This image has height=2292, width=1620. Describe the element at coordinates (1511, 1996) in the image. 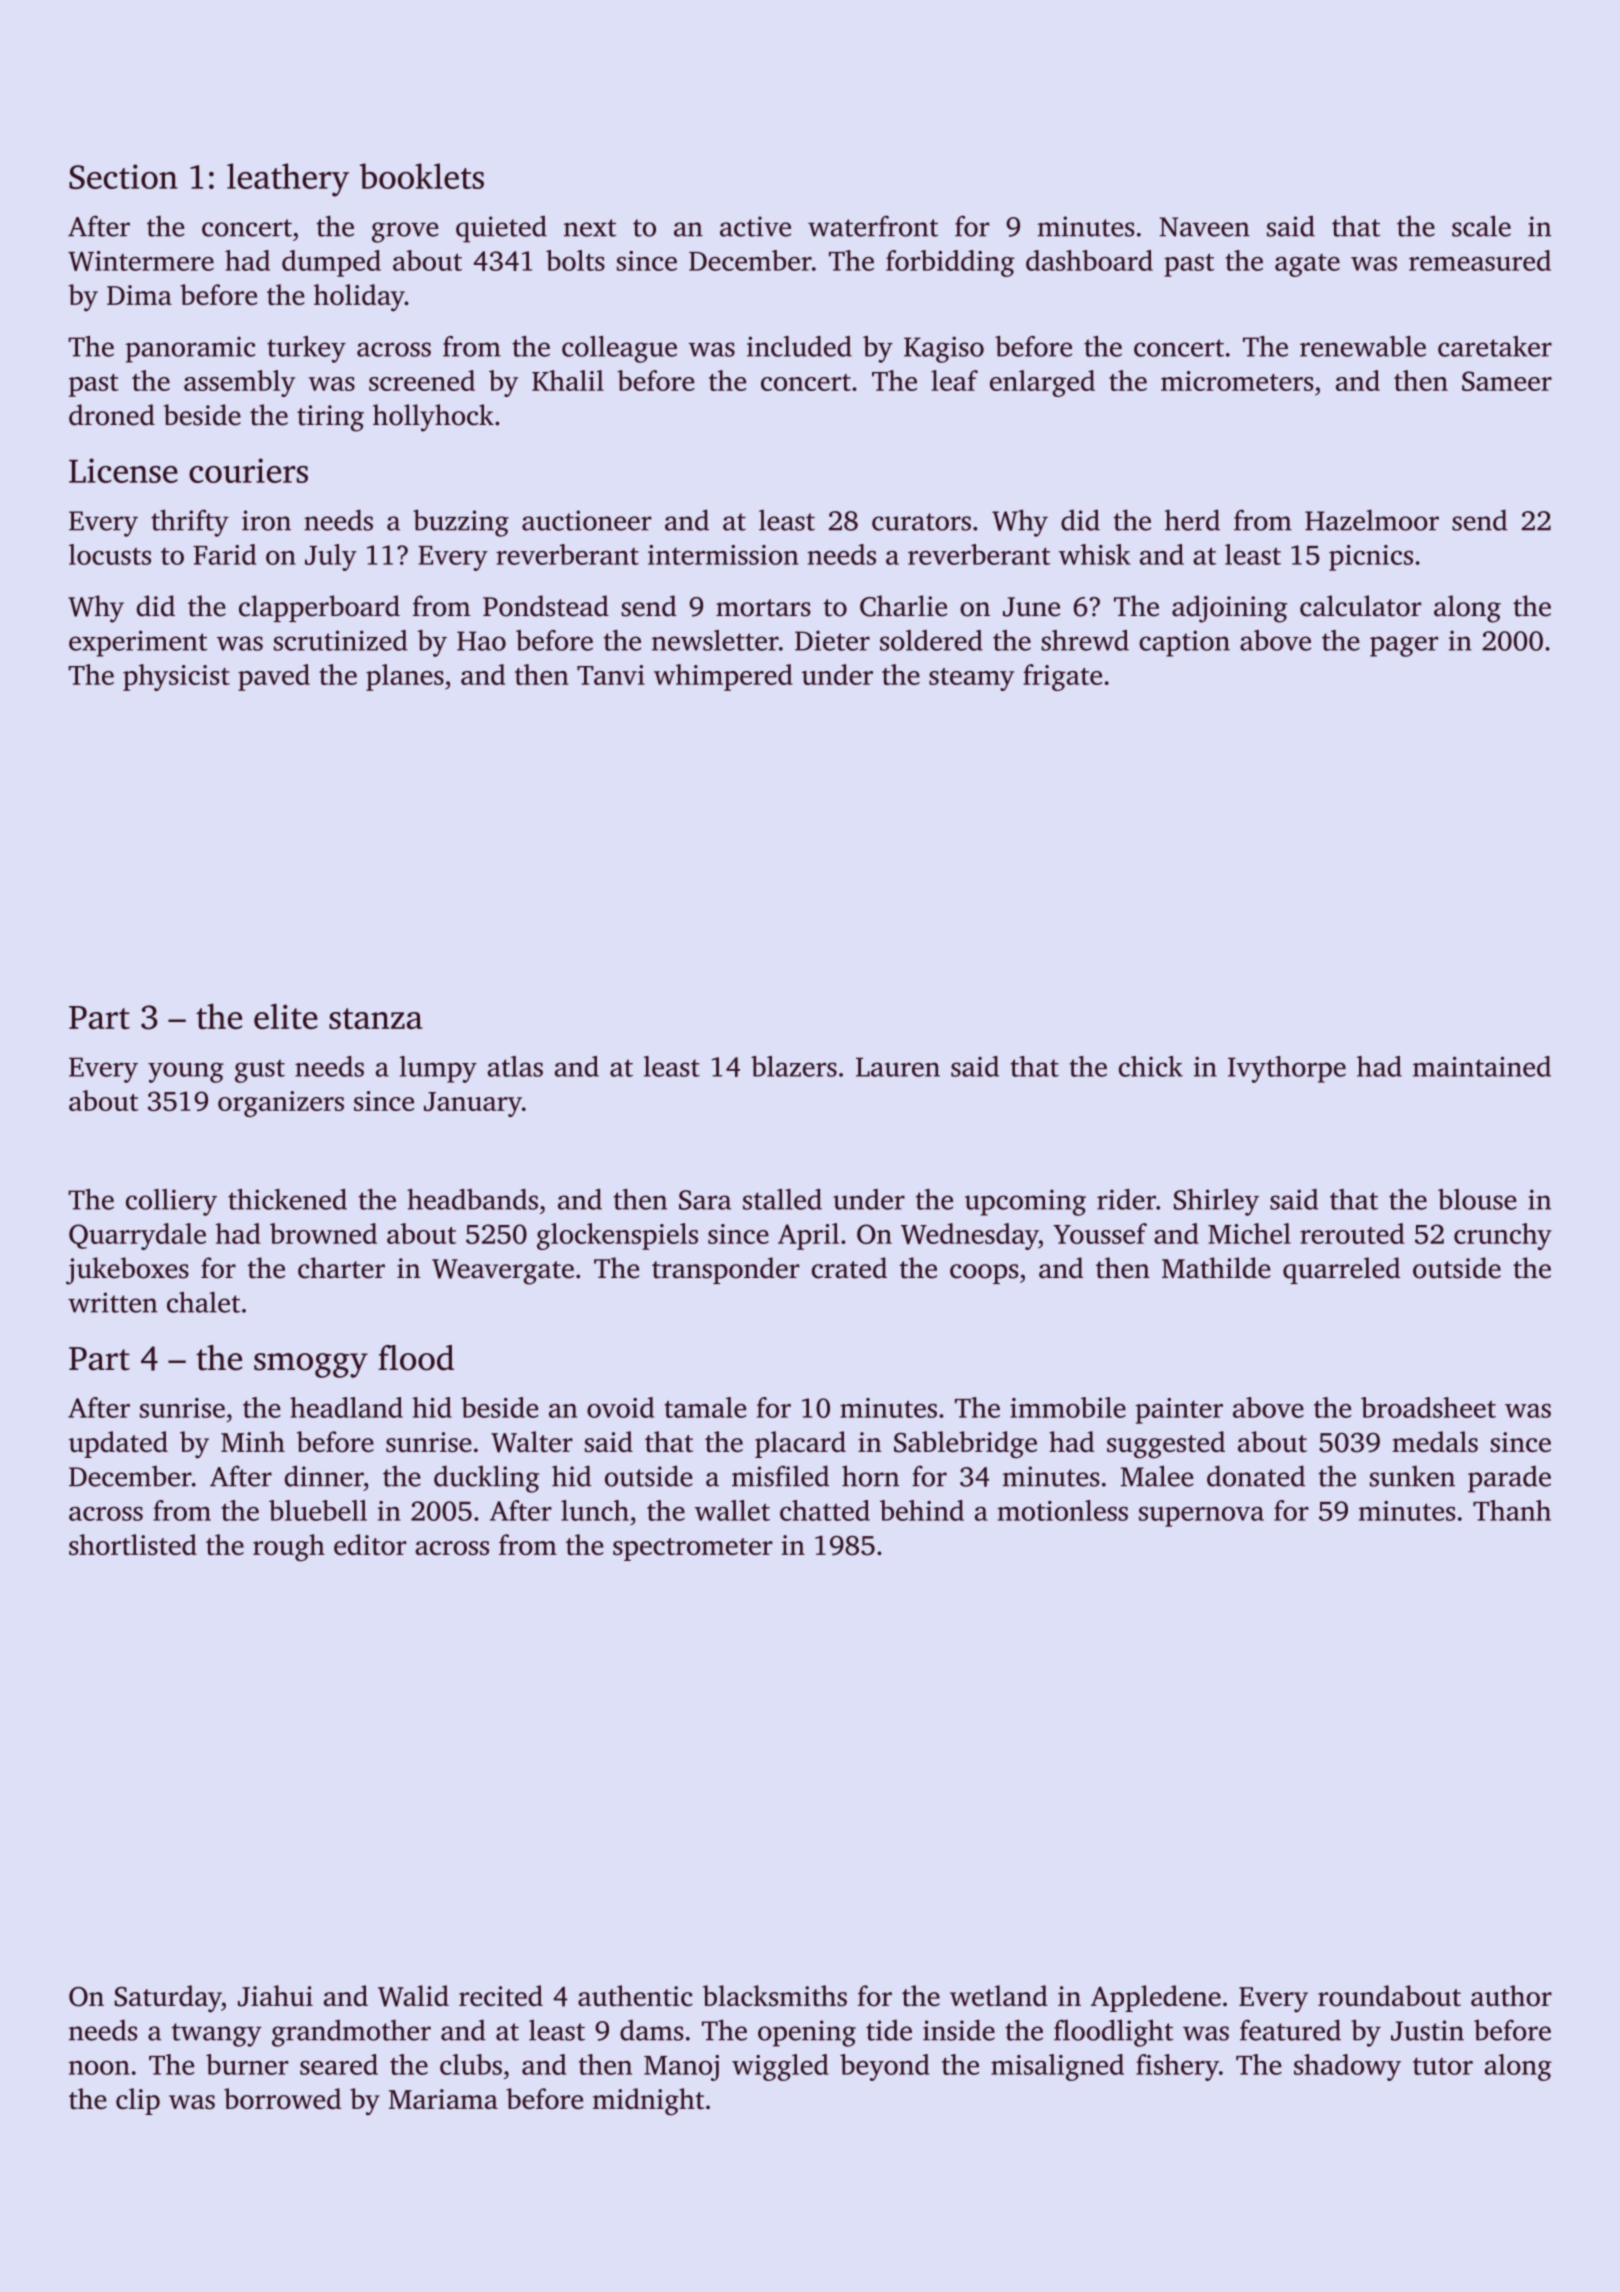

I see `author` at that location.
